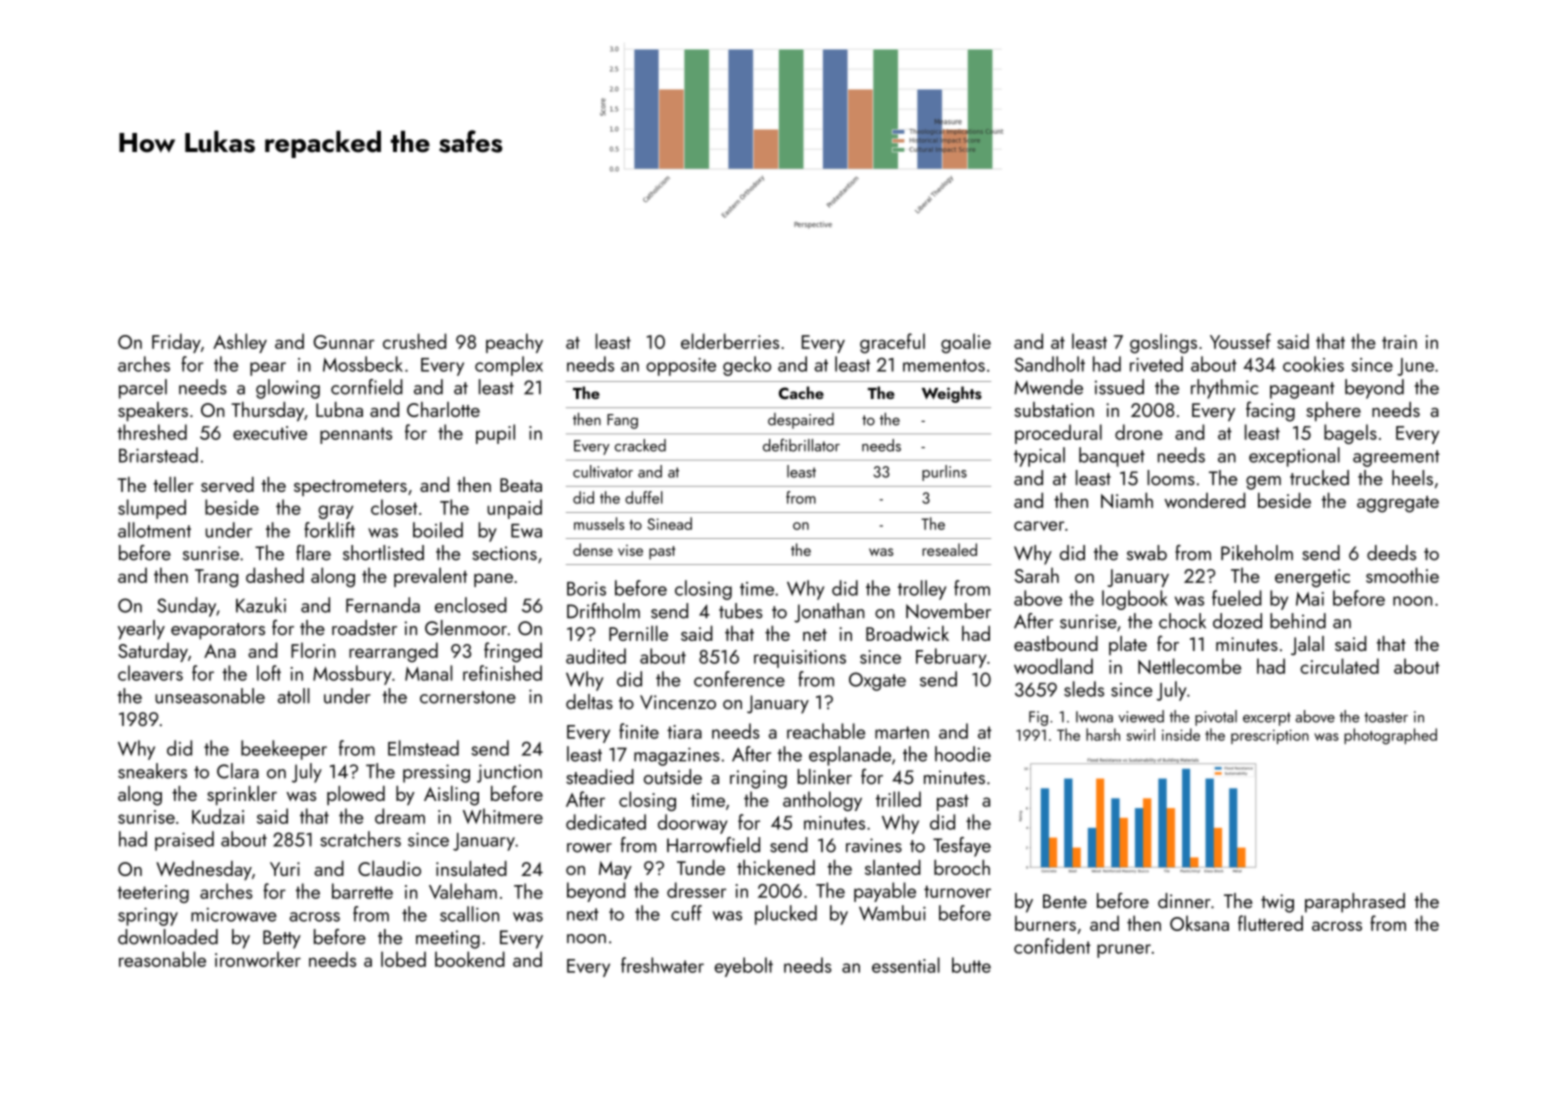  What do you see at coordinates (678, 702) in the screenshot?
I see `Vincenzo` at bounding box center [678, 702].
